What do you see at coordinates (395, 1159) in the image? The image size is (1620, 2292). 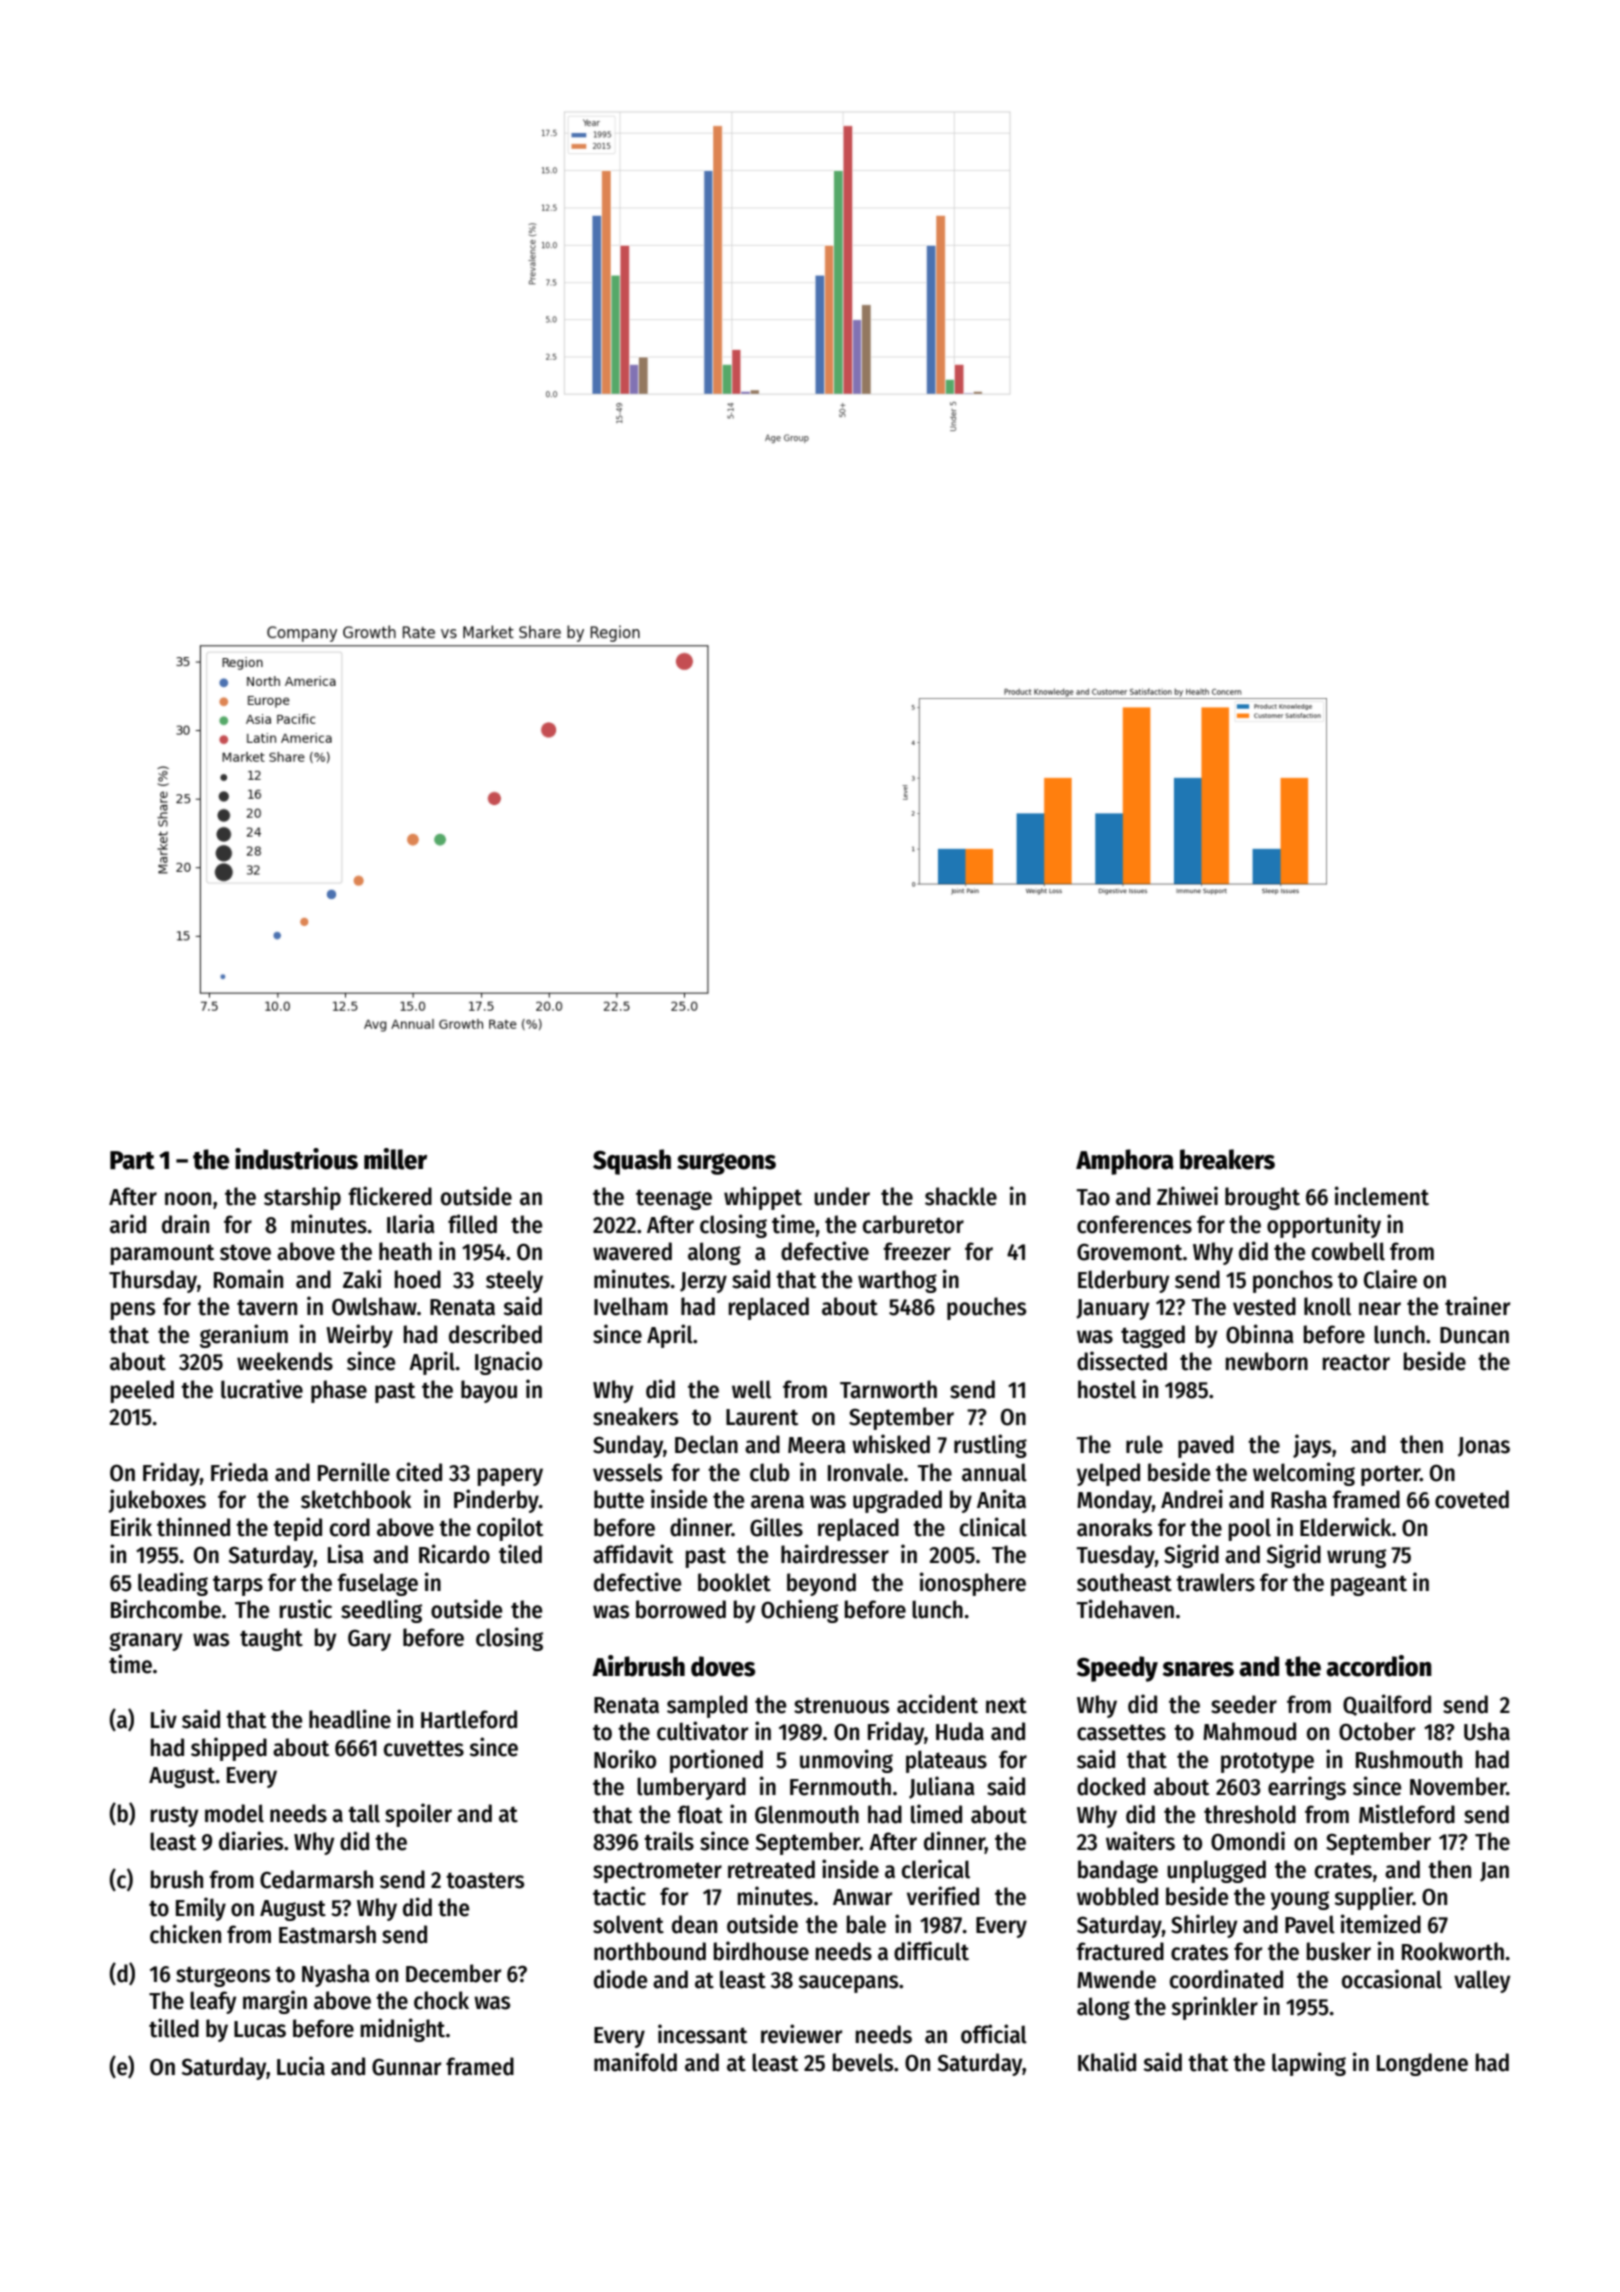 I see `miller` at bounding box center [395, 1159].
